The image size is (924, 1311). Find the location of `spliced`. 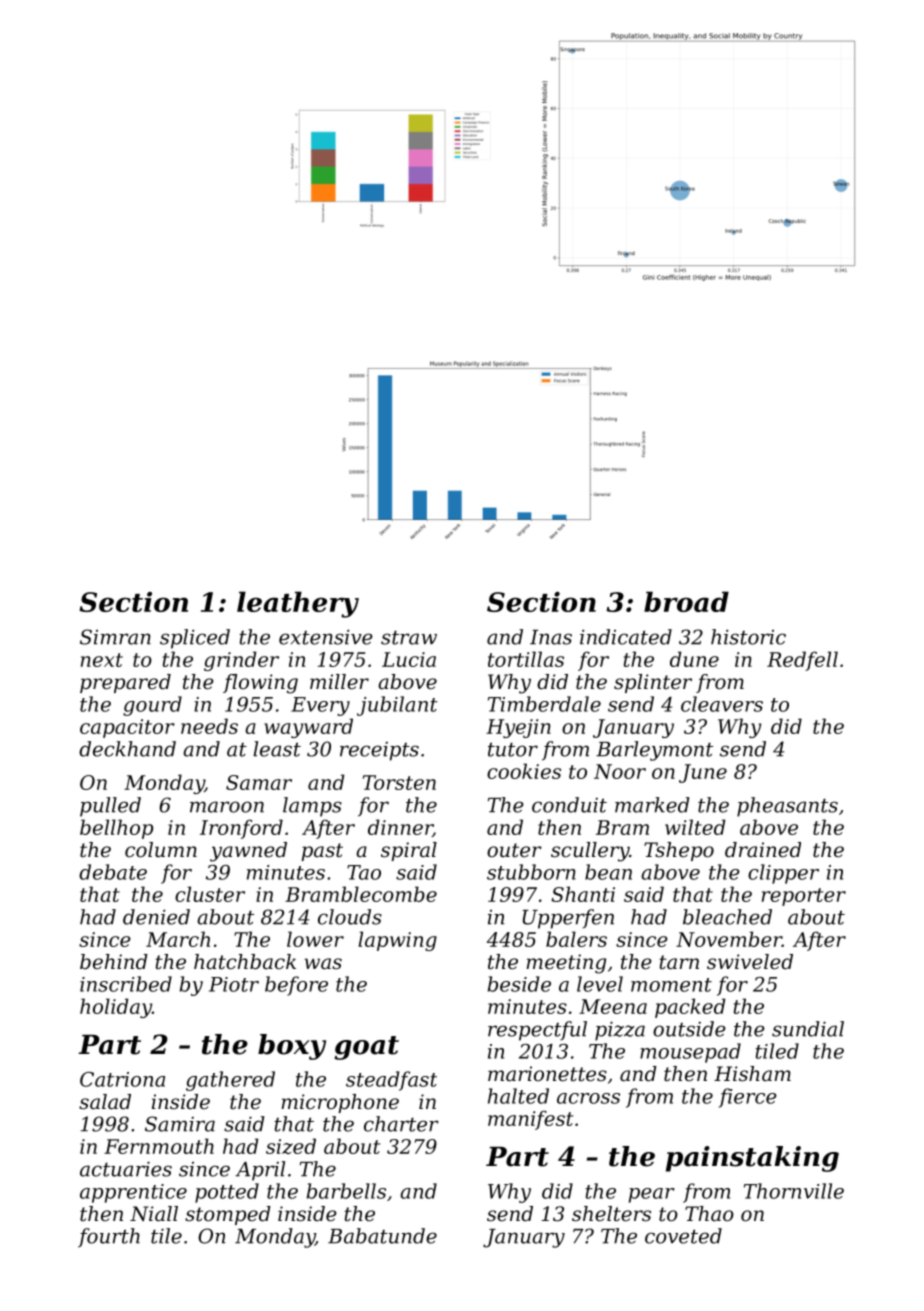

spliced is located at coordinates (195, 639).
